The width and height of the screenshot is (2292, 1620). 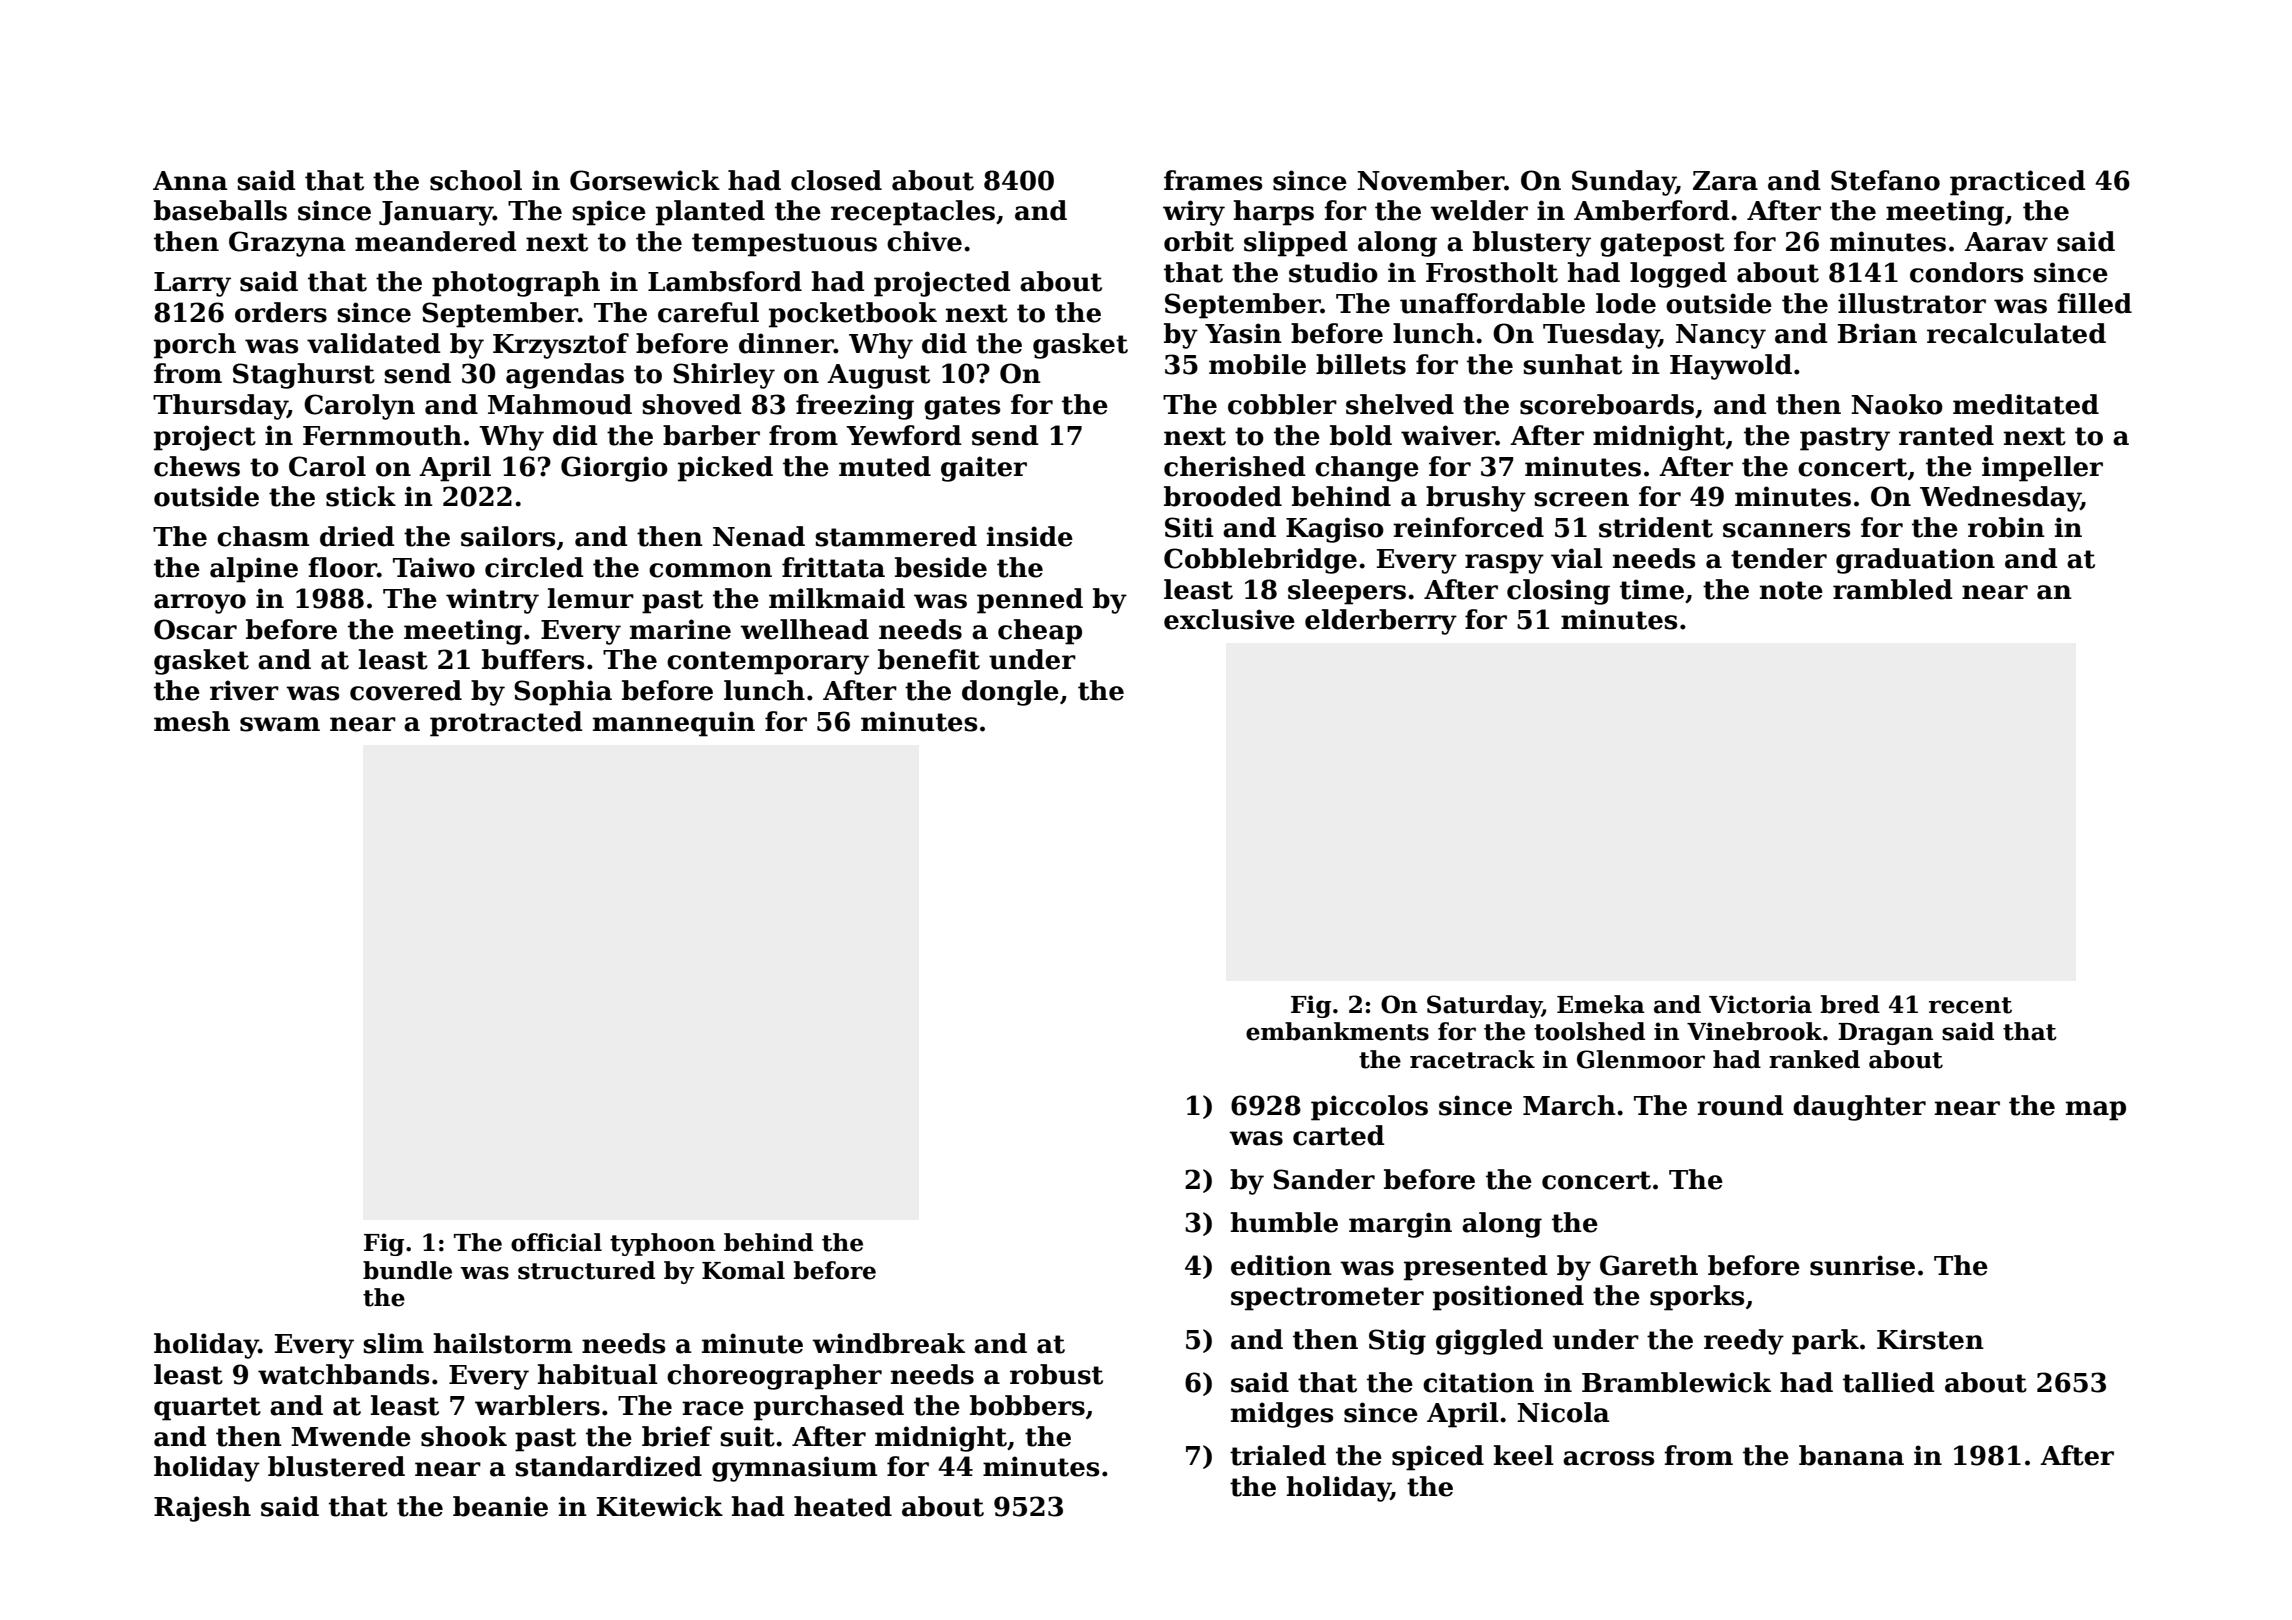 I want to click on quartet, so click(x=207, y=1409).
